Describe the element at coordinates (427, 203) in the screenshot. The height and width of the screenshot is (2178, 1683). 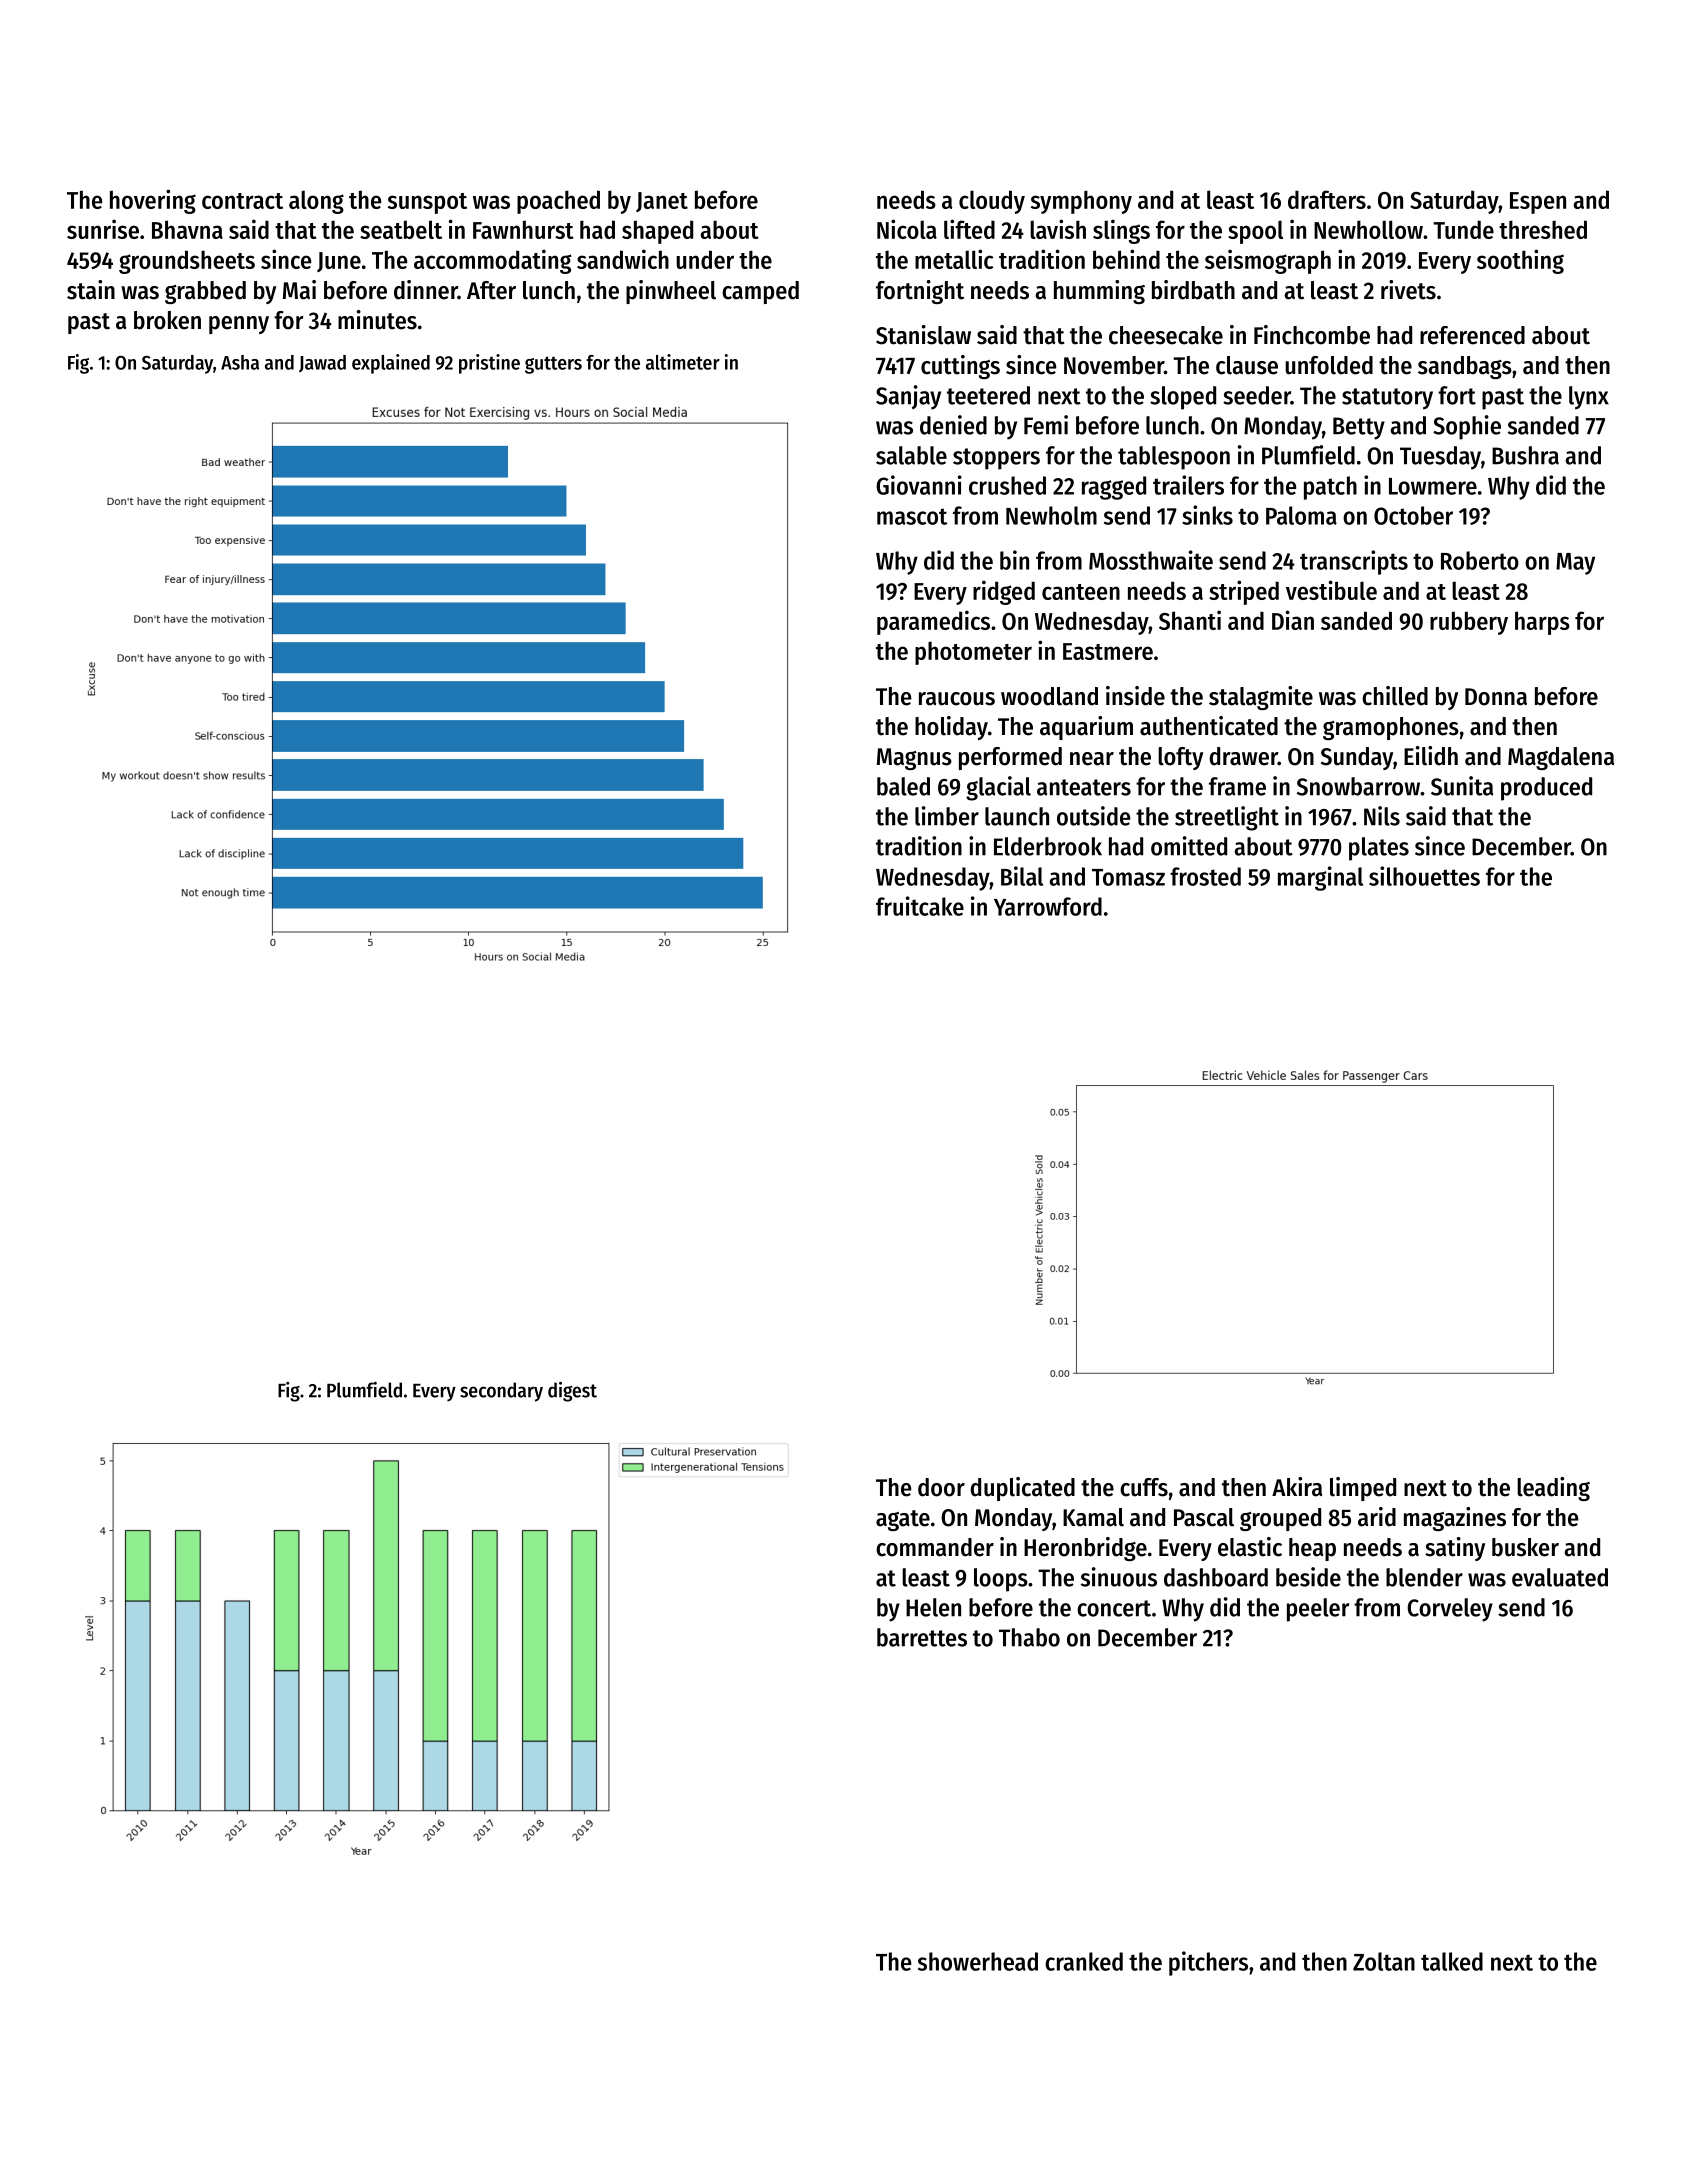
I see `sunspot` at that location.
